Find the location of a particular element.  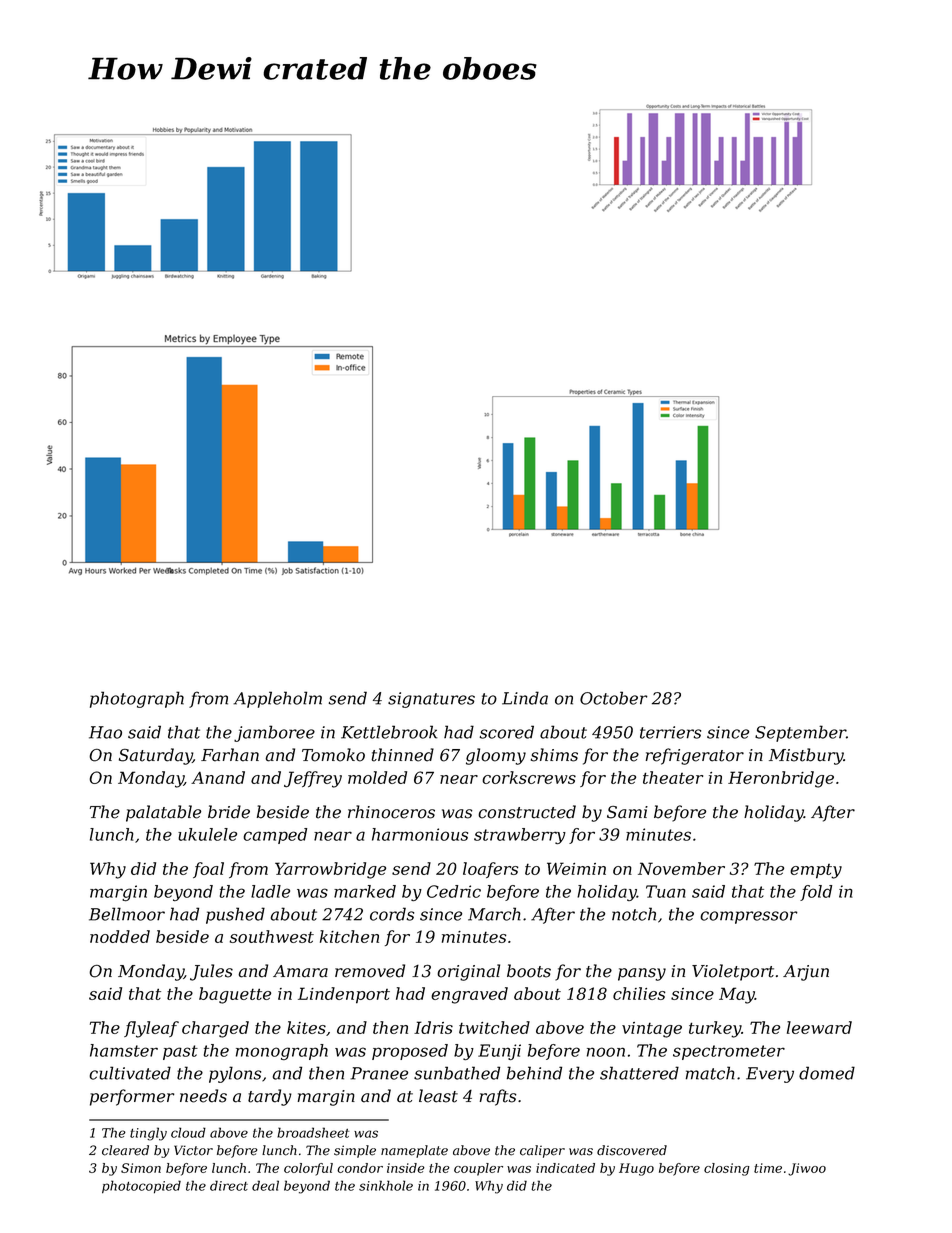

Mistbury is located at coordinates (806, 756).
